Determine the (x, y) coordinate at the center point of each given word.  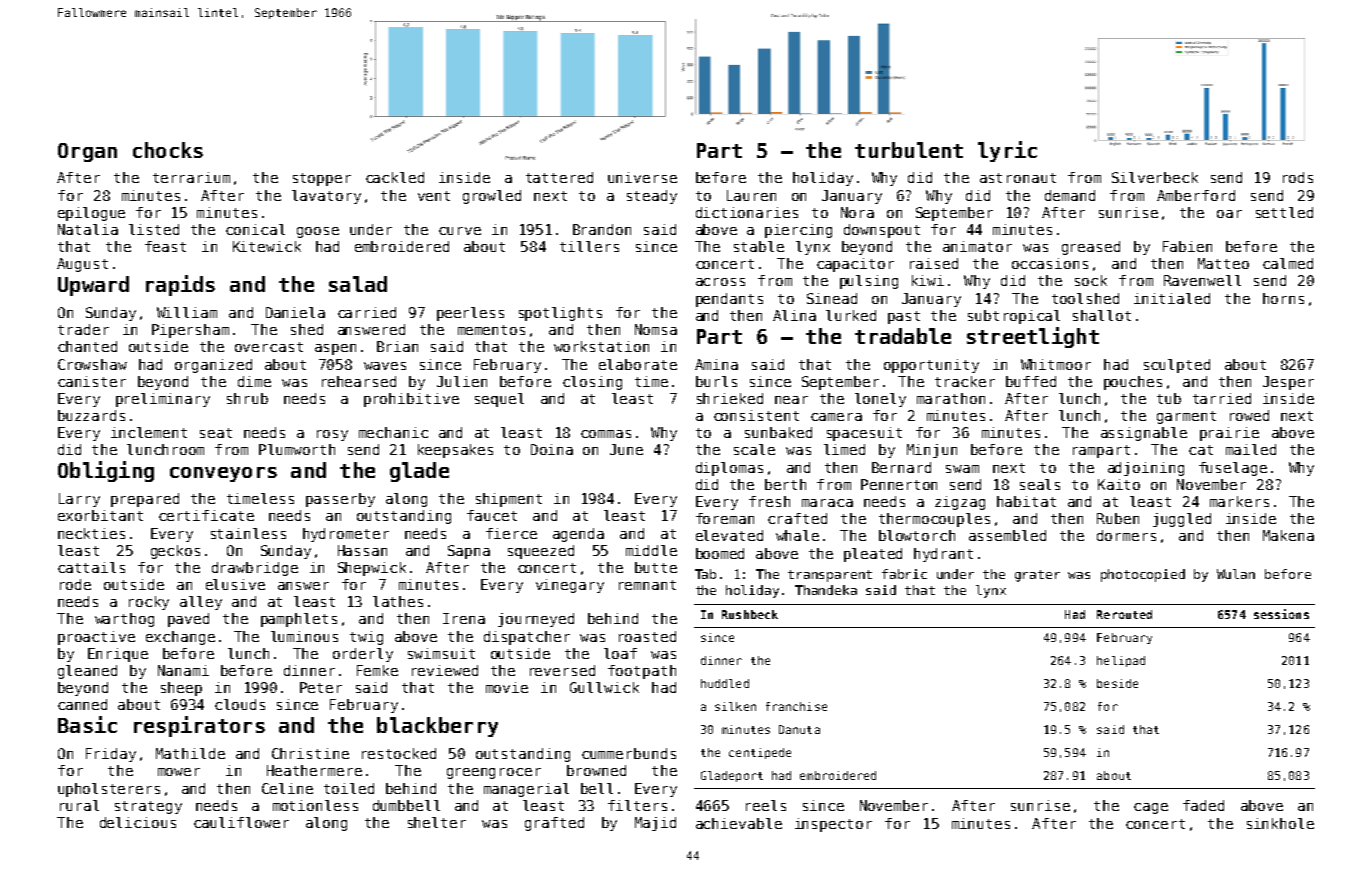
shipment (509, 500)
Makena (1288, 535)
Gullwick (604, 687)
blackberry (437, 727)
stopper (322, 179)
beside (1117, 683)
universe (642, 177)
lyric (1007, 151)
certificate (206, 515)
